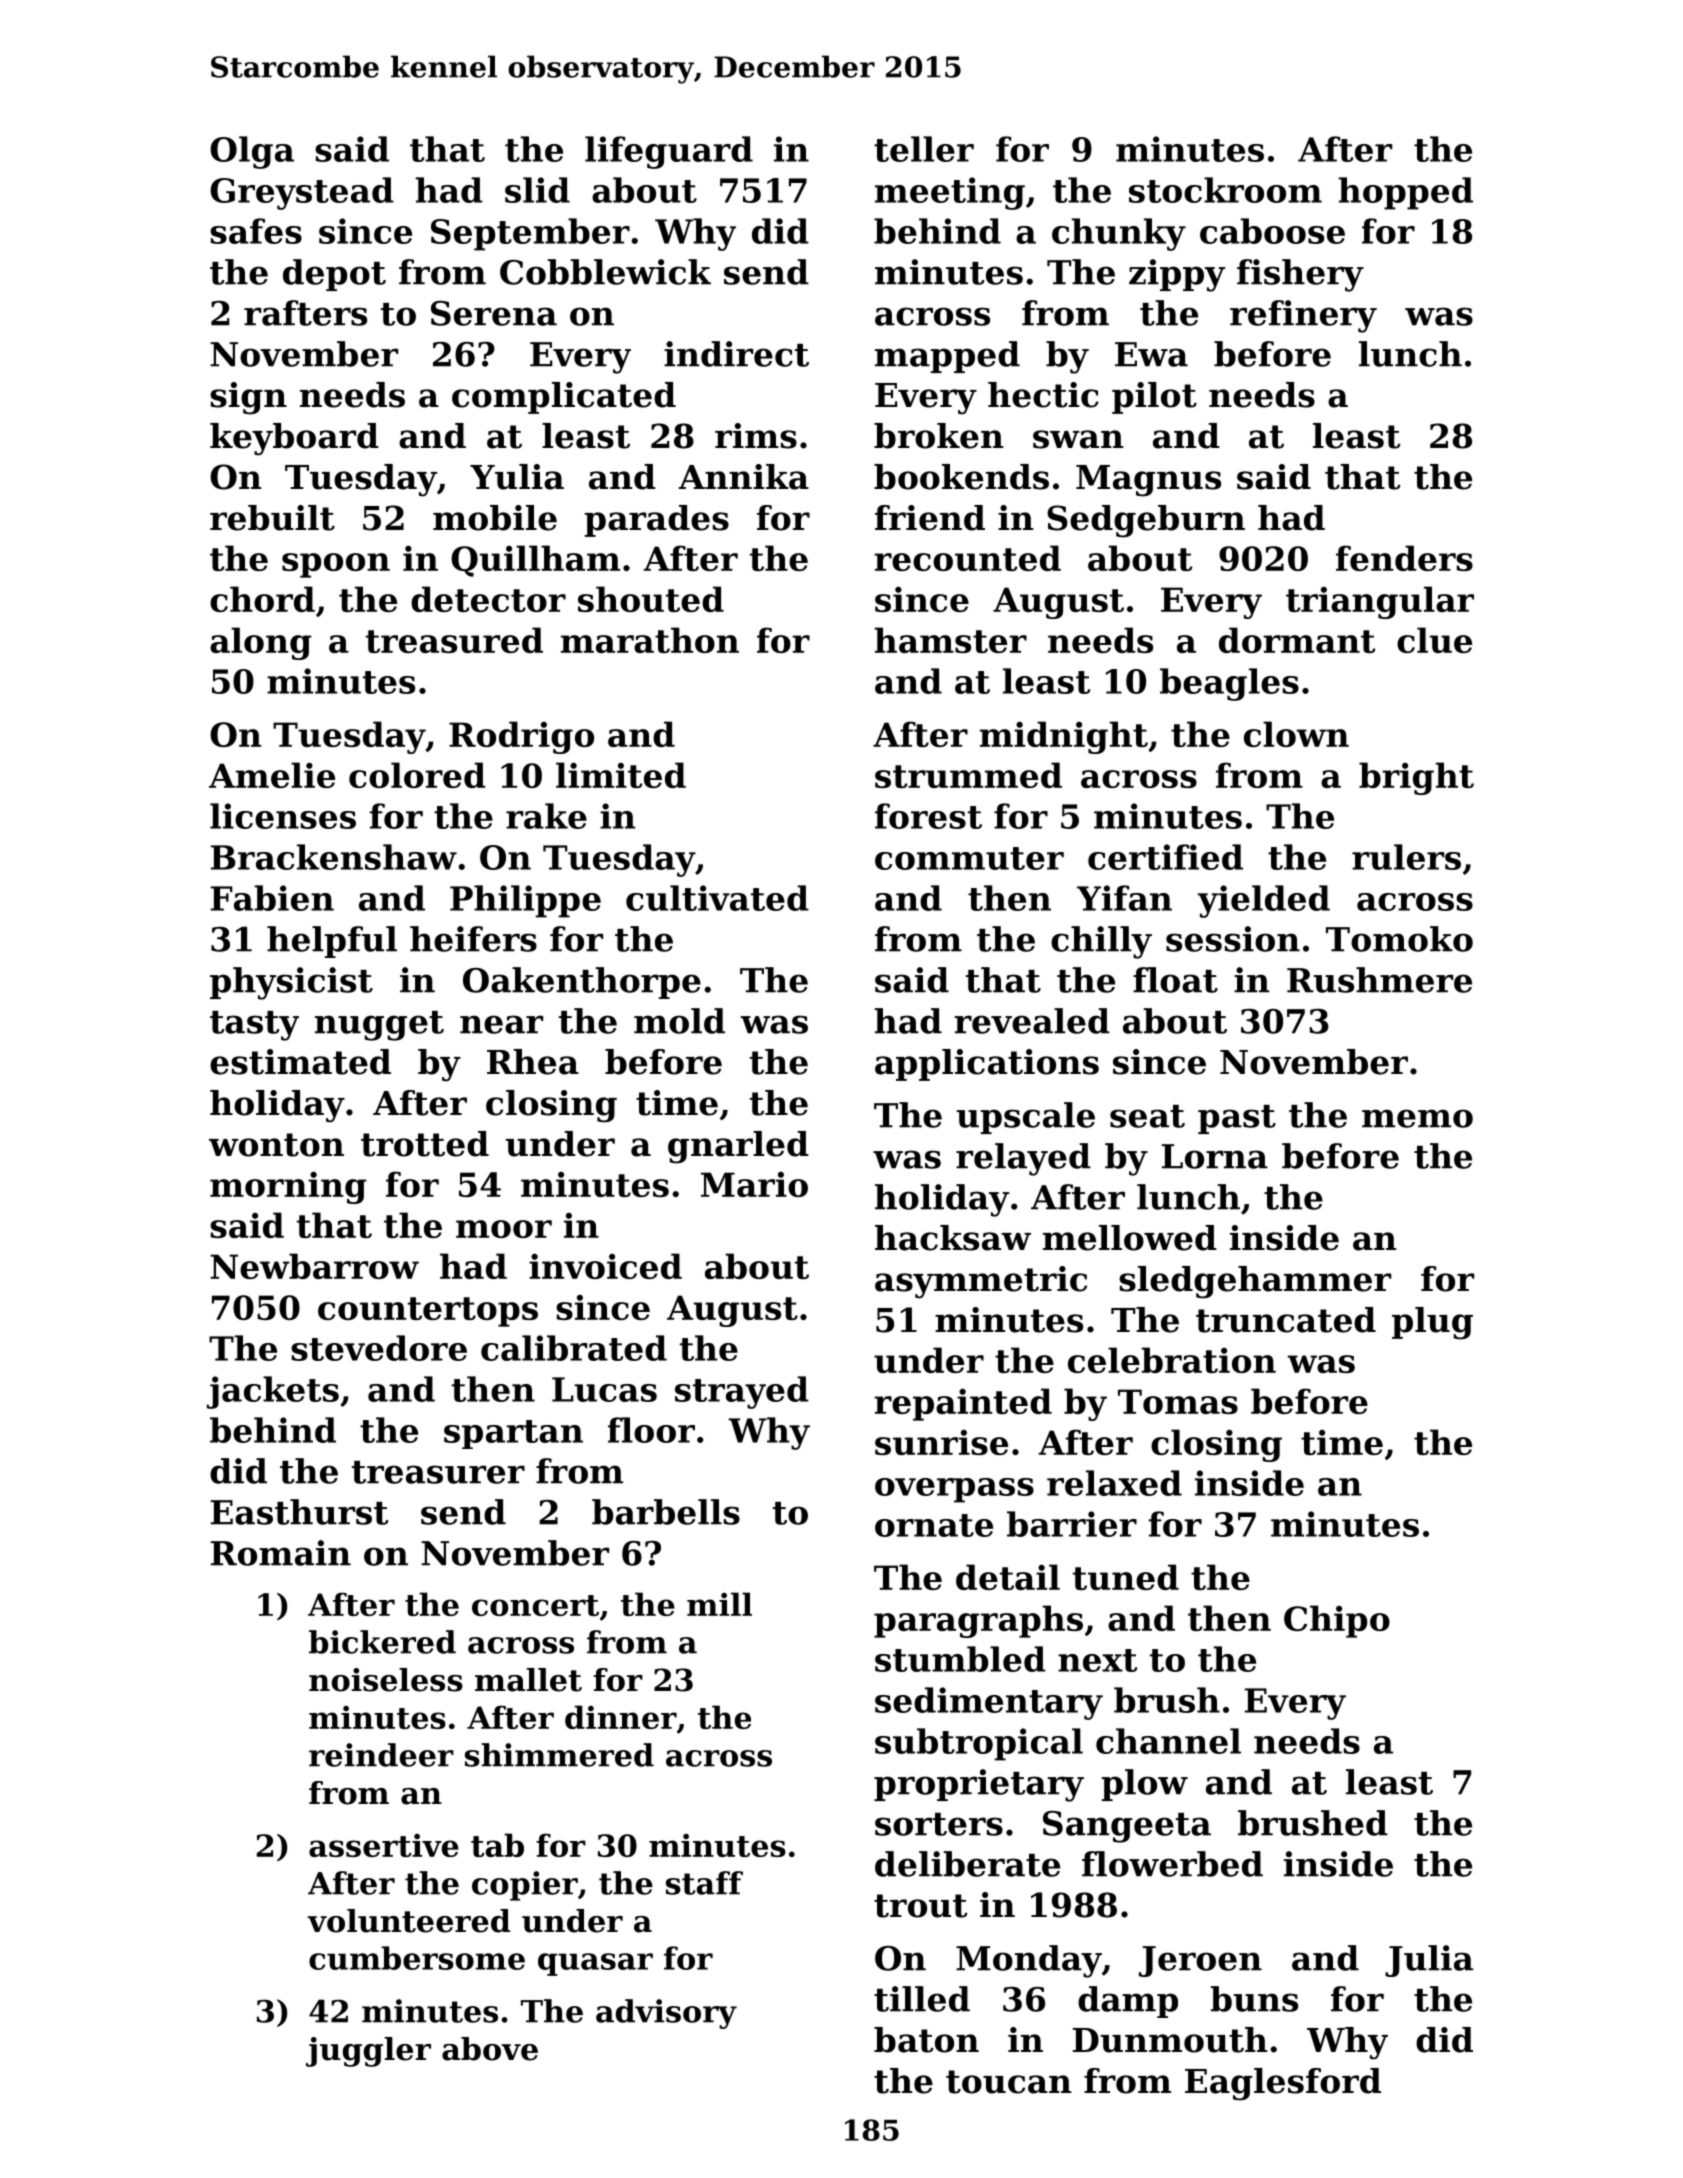 The height and width of the image is (2178, 1683). Describe the element at coordinates (924, 149) in the image. I see `teller` at that location.
